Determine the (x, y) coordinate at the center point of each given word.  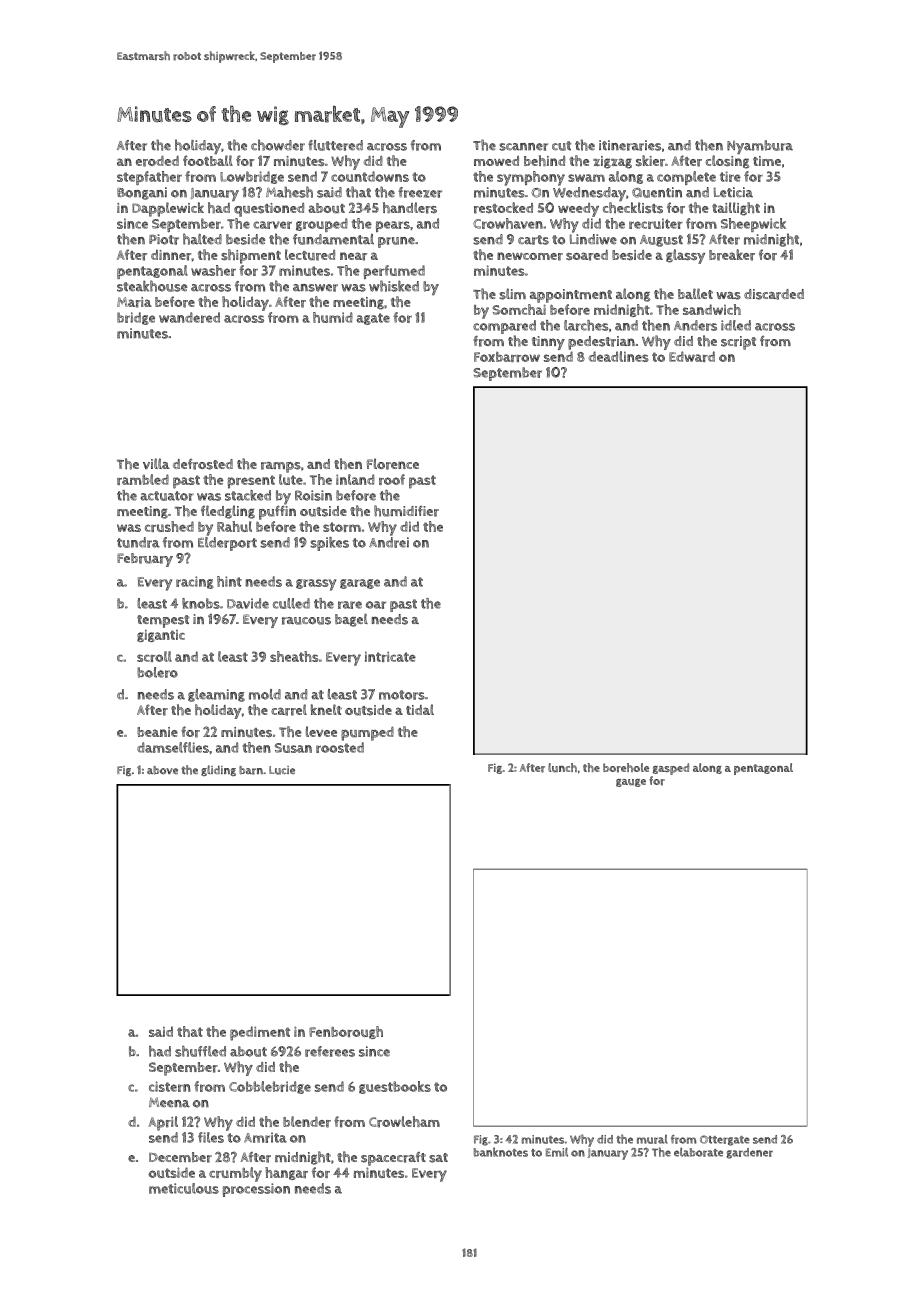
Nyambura (760, 147)
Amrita (265, 1137)
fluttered (335, 145)
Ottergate (725, 1140)
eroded (157, 161)
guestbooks (395, 1087)
